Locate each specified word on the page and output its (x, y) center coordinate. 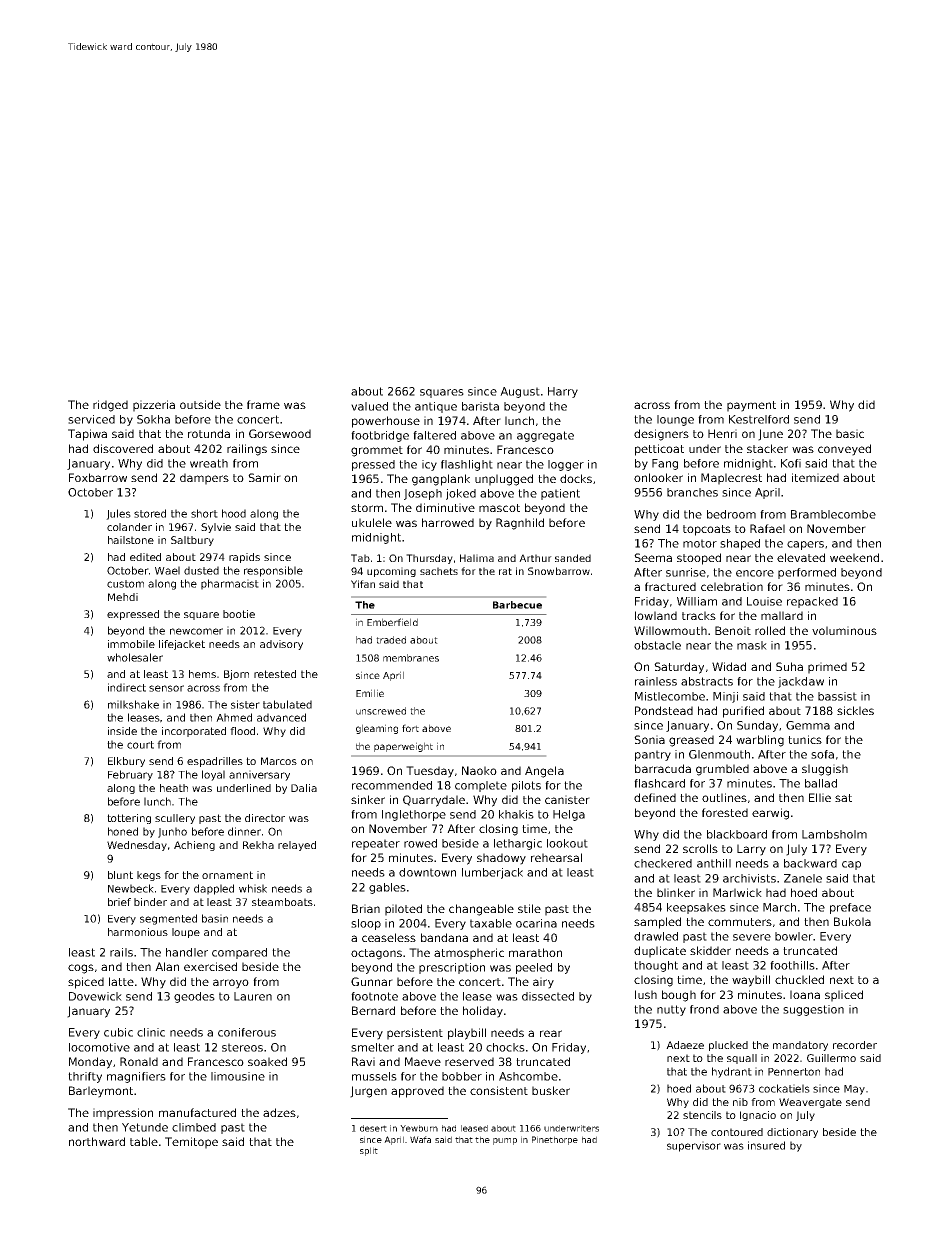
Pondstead (664, 710)
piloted (403, 910)
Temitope (191, 1143)
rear (551, 1033)
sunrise (686, 572)
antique (436, 407)
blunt (120, 875)
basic (850, 433)
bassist (837, 696)
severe (752, 937)
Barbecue (517, 605)
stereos (242, 1047)
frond (704, 1009)
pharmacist (230, 584)
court (140, 745)
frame (263, 404)
